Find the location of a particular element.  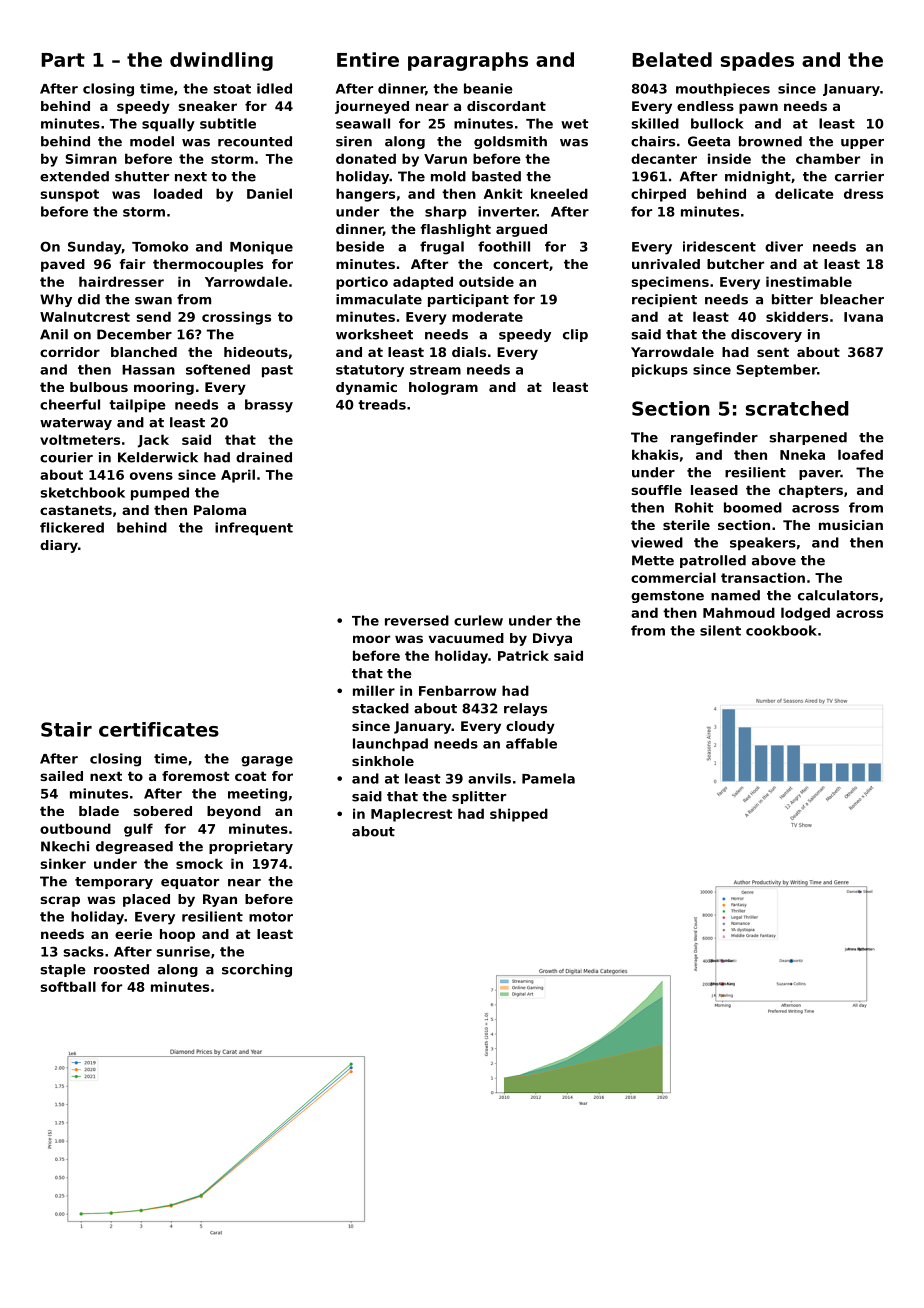

ovens is located at coordinates (151, 476).
